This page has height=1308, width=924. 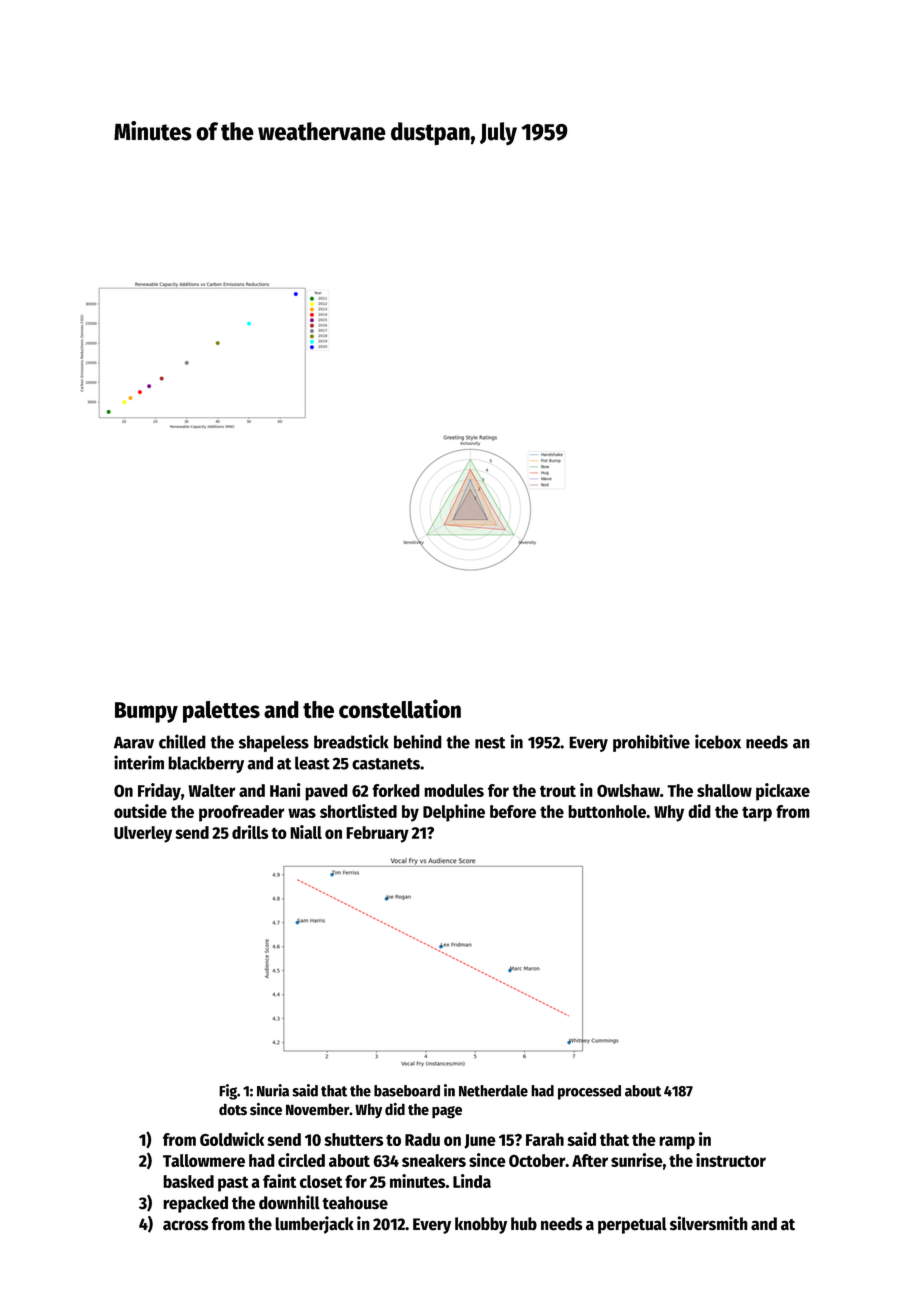 What do you see at coordinates (607, 811) in the page?
I see `buttonhole` at bounding box center [607, 811].
